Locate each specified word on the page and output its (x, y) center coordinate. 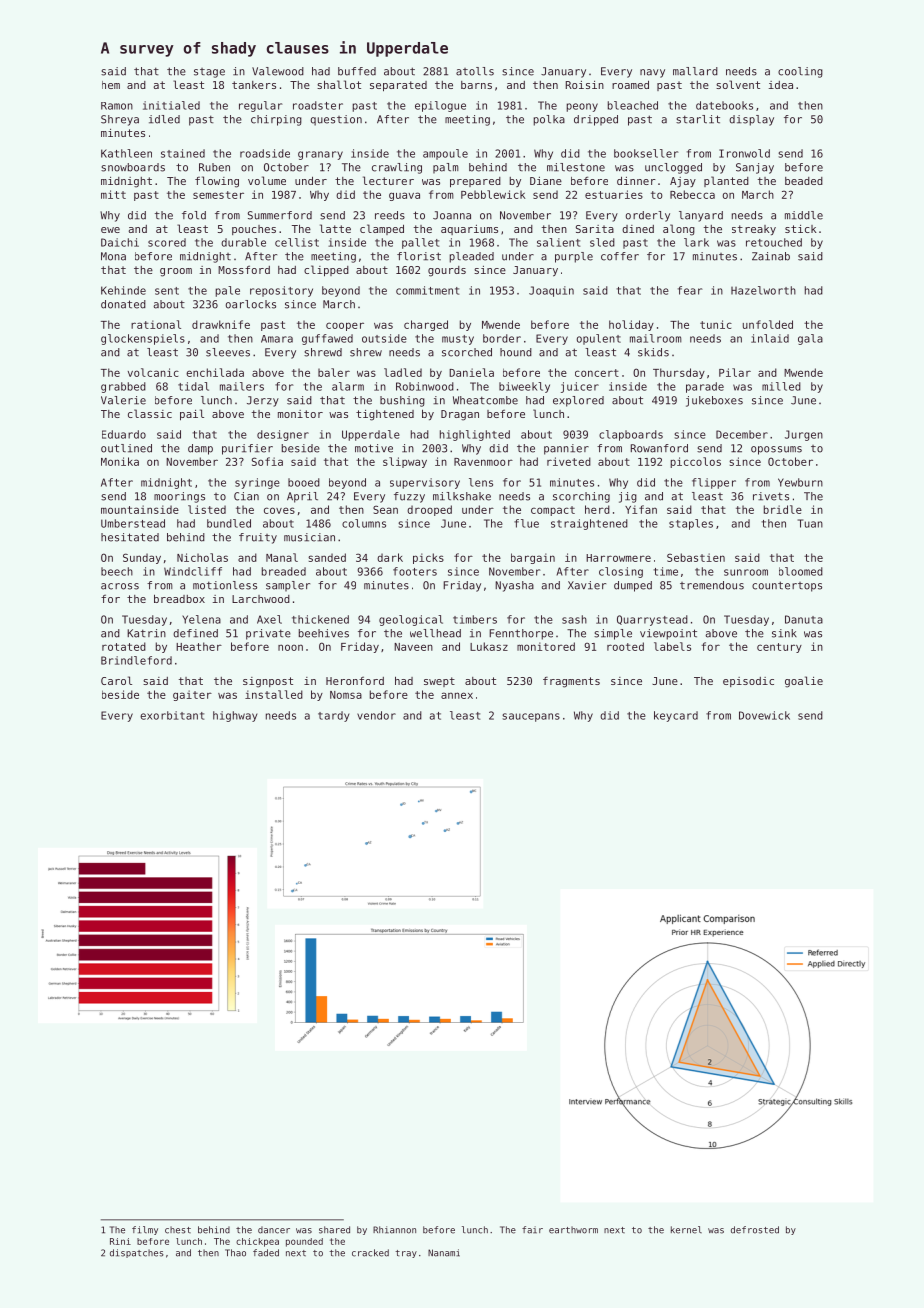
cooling (800, 72)
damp (200, 449)
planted (726, 181)
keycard (676, 716)
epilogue (440, 106)
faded (266, 1253)
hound (516, 352)
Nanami (444, 1253)
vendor (376, 715)
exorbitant (172, 715)
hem (111, 85)
